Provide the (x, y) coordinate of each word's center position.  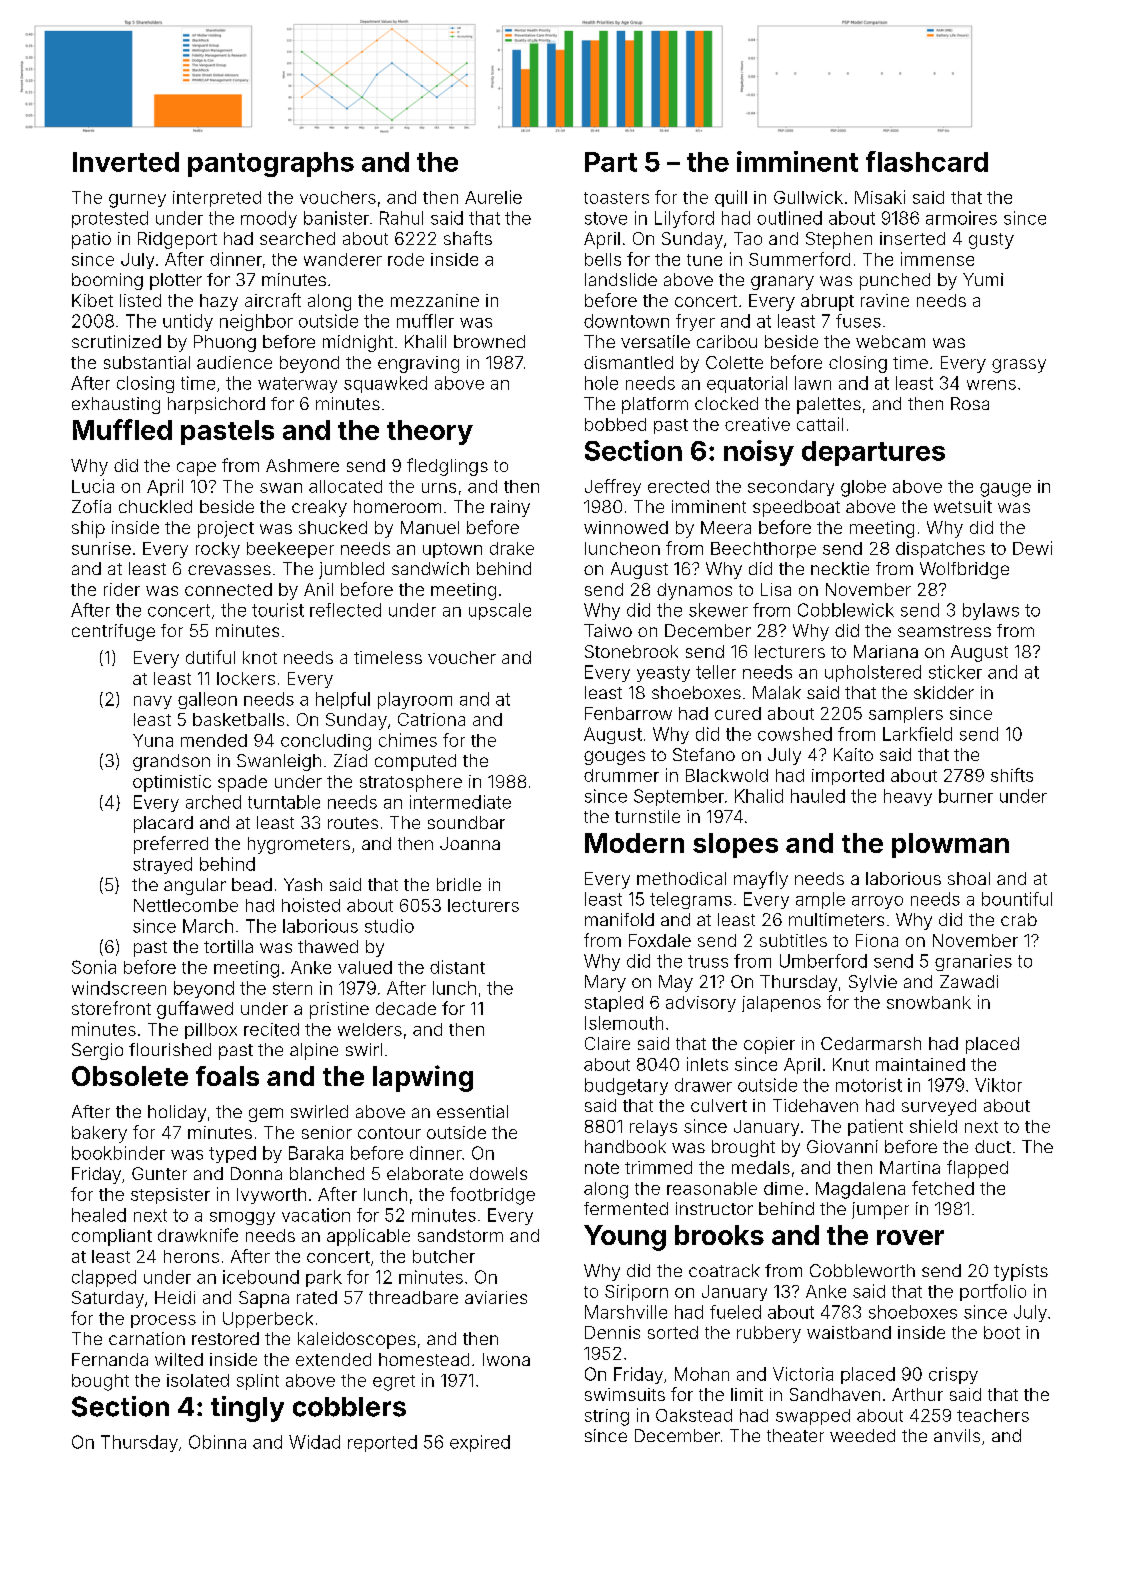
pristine (339, 1010)
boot (1002, 1332)
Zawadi (969, 981)
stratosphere (411, 783)
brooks (719, 1235)
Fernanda (110, 1359)
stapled (614, 1004)
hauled (818, 796)
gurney (137, 201)
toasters (616, 198)
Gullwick (808, 197)
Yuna (153, 740)
